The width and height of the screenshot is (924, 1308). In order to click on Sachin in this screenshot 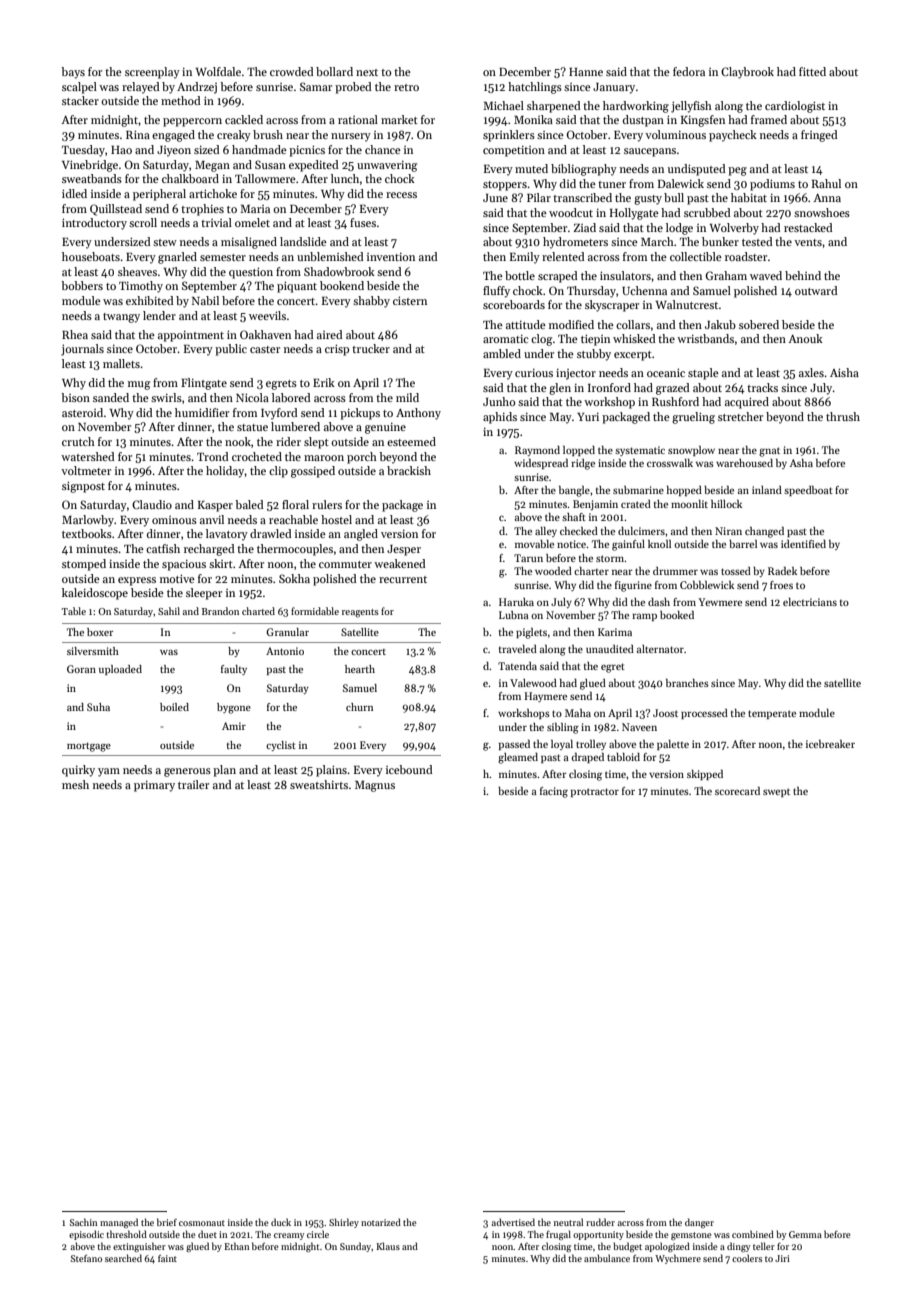, I will do `click(84, 1222)`.
